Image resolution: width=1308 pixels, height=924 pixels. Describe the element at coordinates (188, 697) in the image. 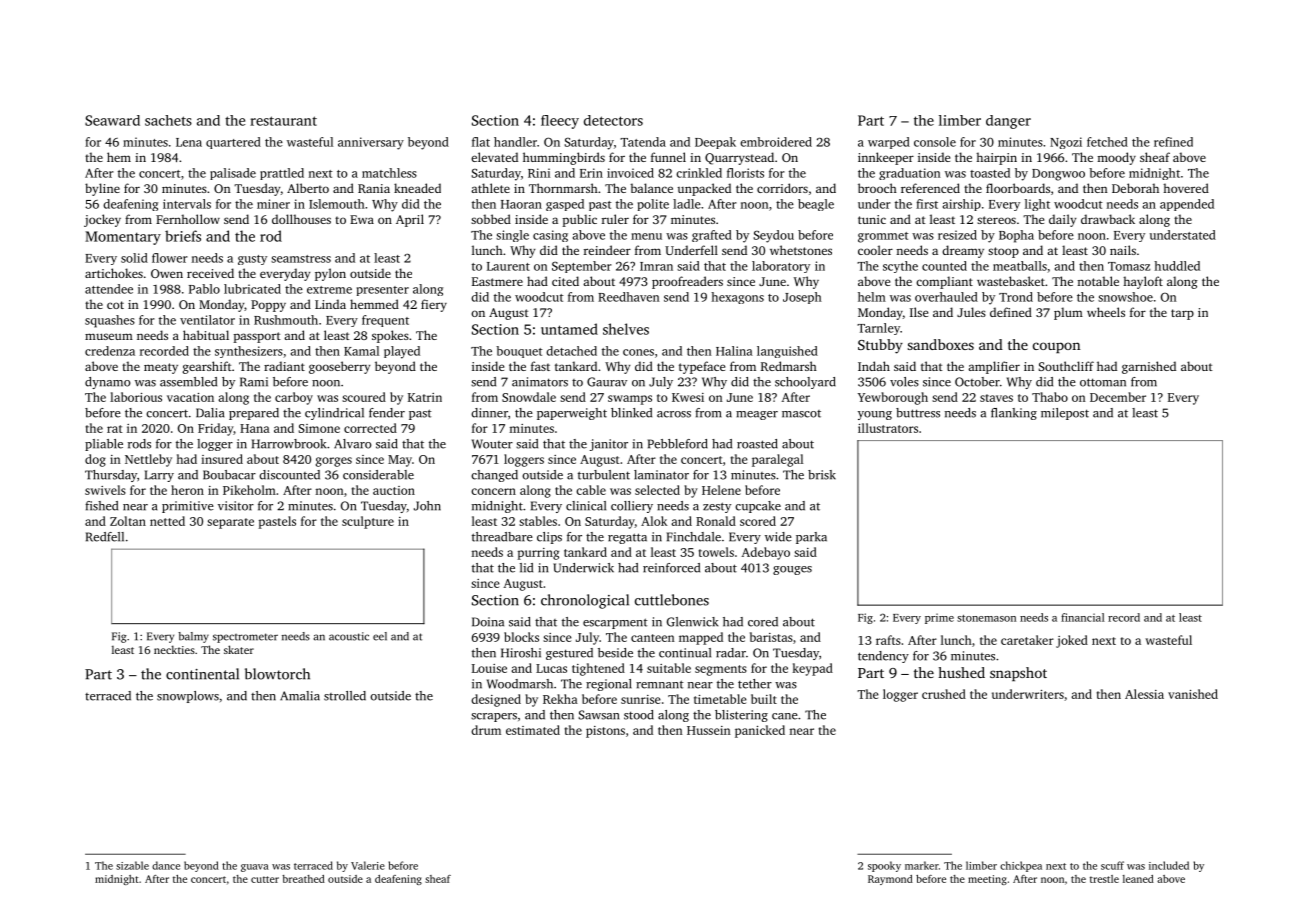

I see `snowplows` at that location.
